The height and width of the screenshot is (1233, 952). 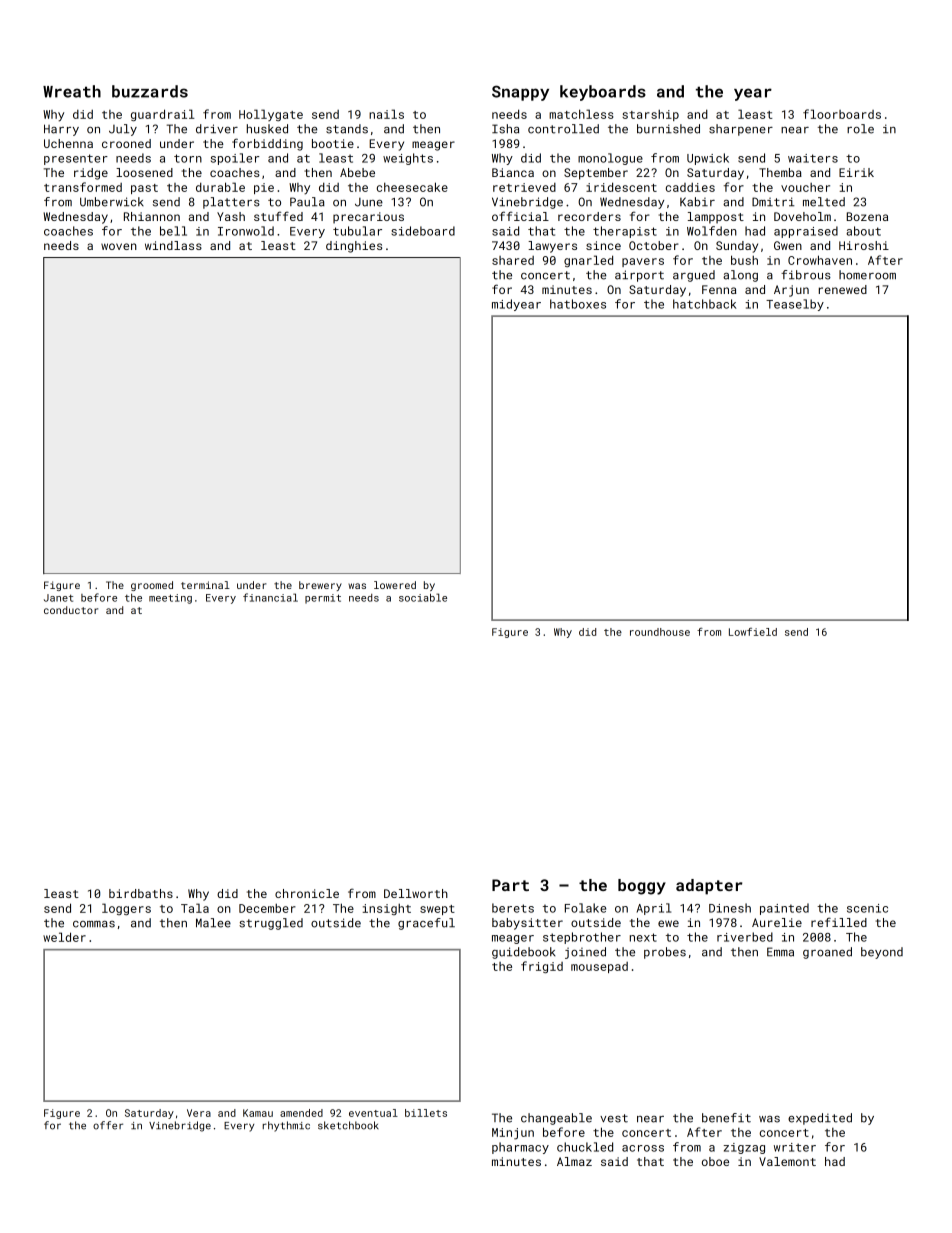 What do you see at coordinates (170, 599) in the screenshot?
I see `meeting` at bounding box center [170, 599].
